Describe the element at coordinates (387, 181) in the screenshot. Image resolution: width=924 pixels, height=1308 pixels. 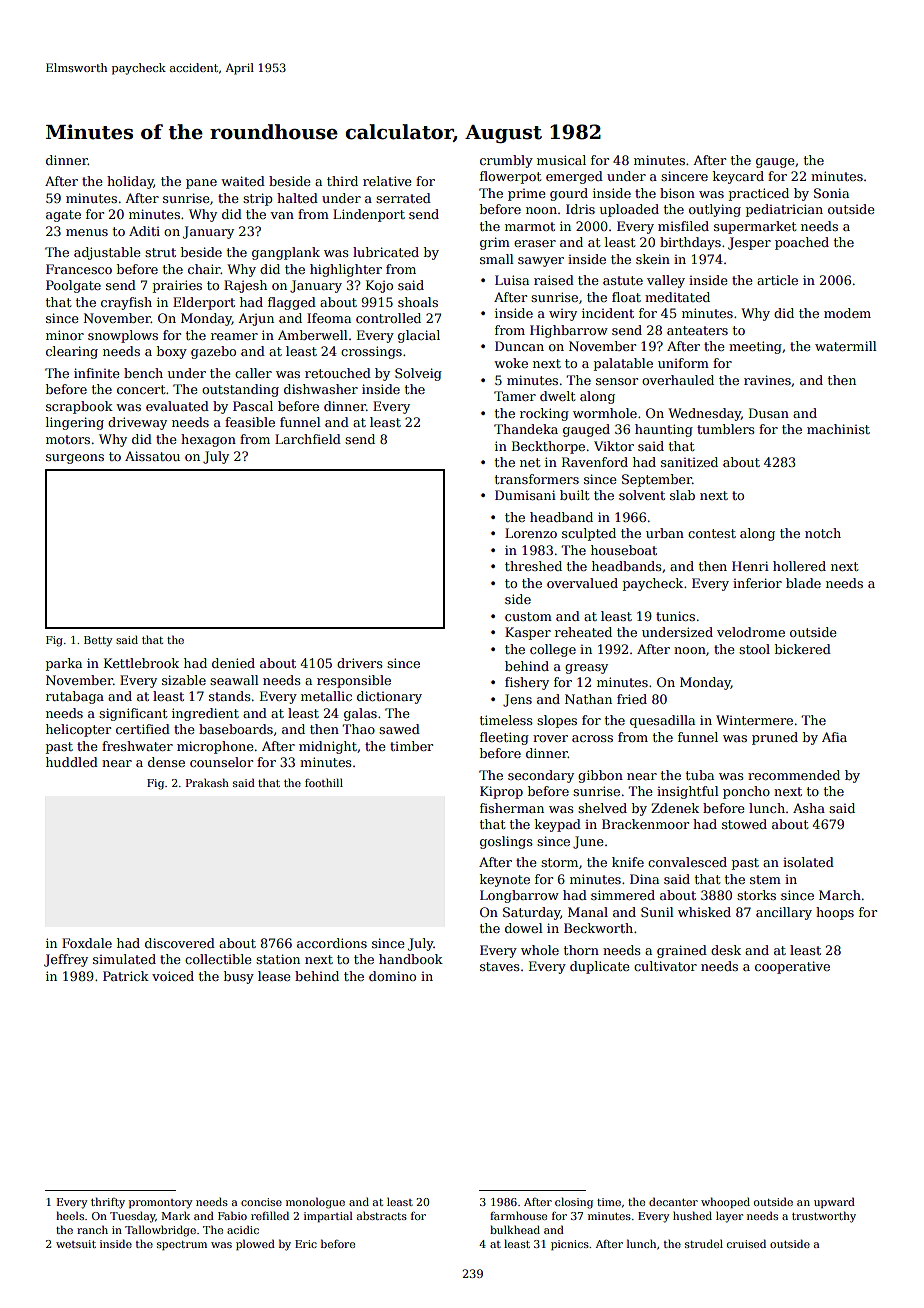
I see `relative` at that location.
